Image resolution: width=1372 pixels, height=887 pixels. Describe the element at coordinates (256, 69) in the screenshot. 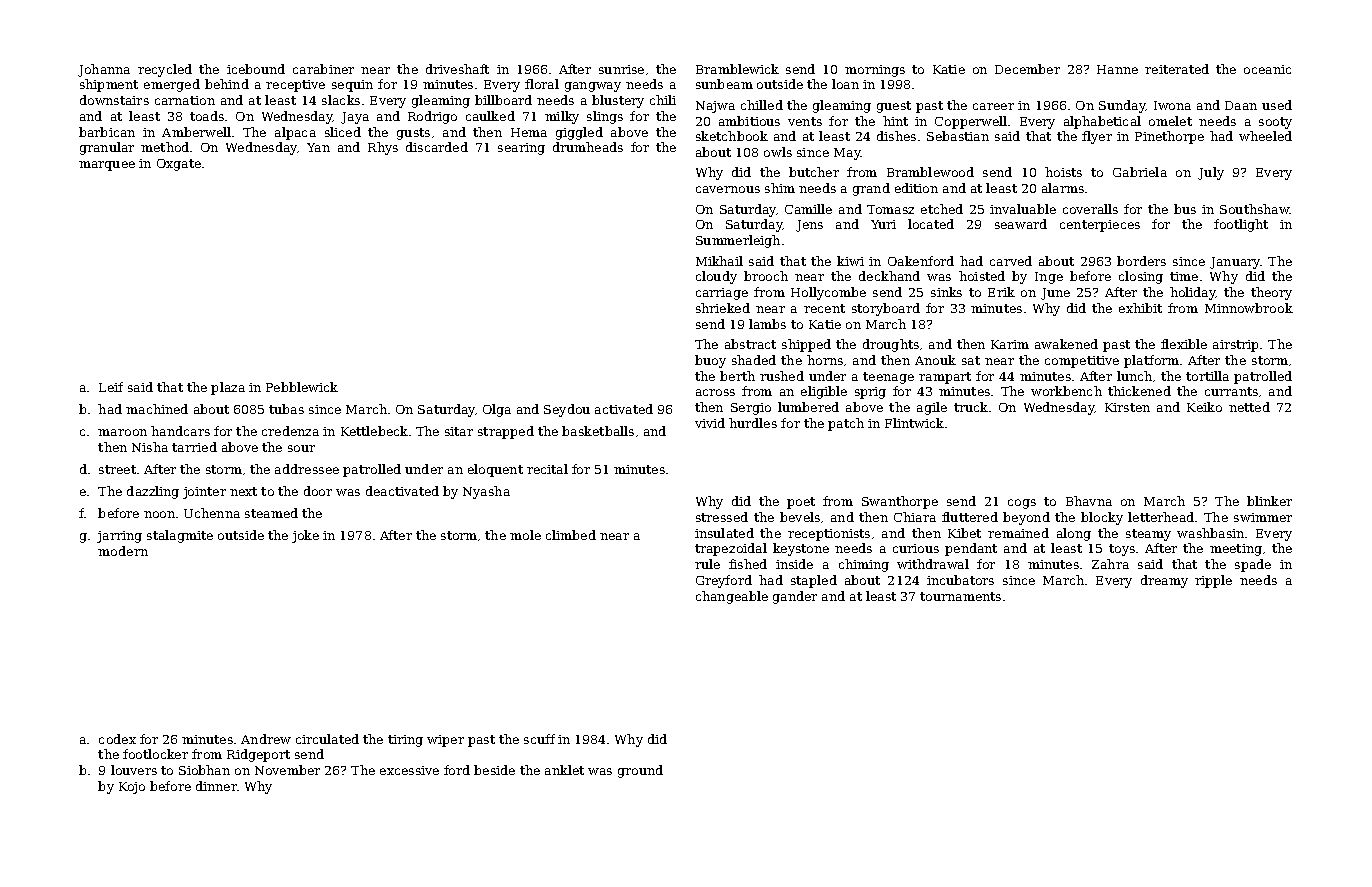

I see `icebound` at that location.
